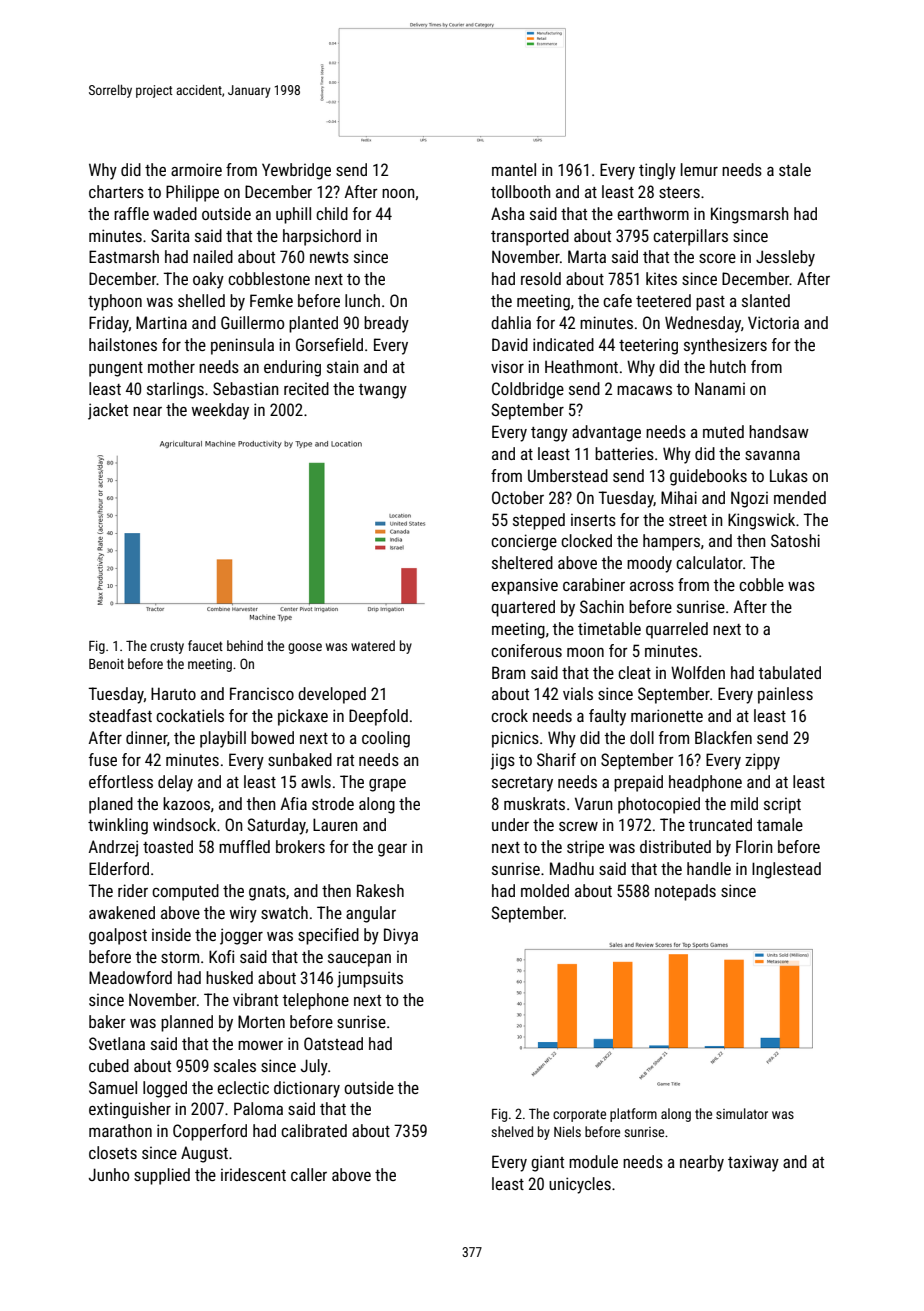 The image size is (924, 1311). What do you see at coordinates (370, 979) in the screenshot?
I see `jumpsuits` at bounding box center [370, 979].
